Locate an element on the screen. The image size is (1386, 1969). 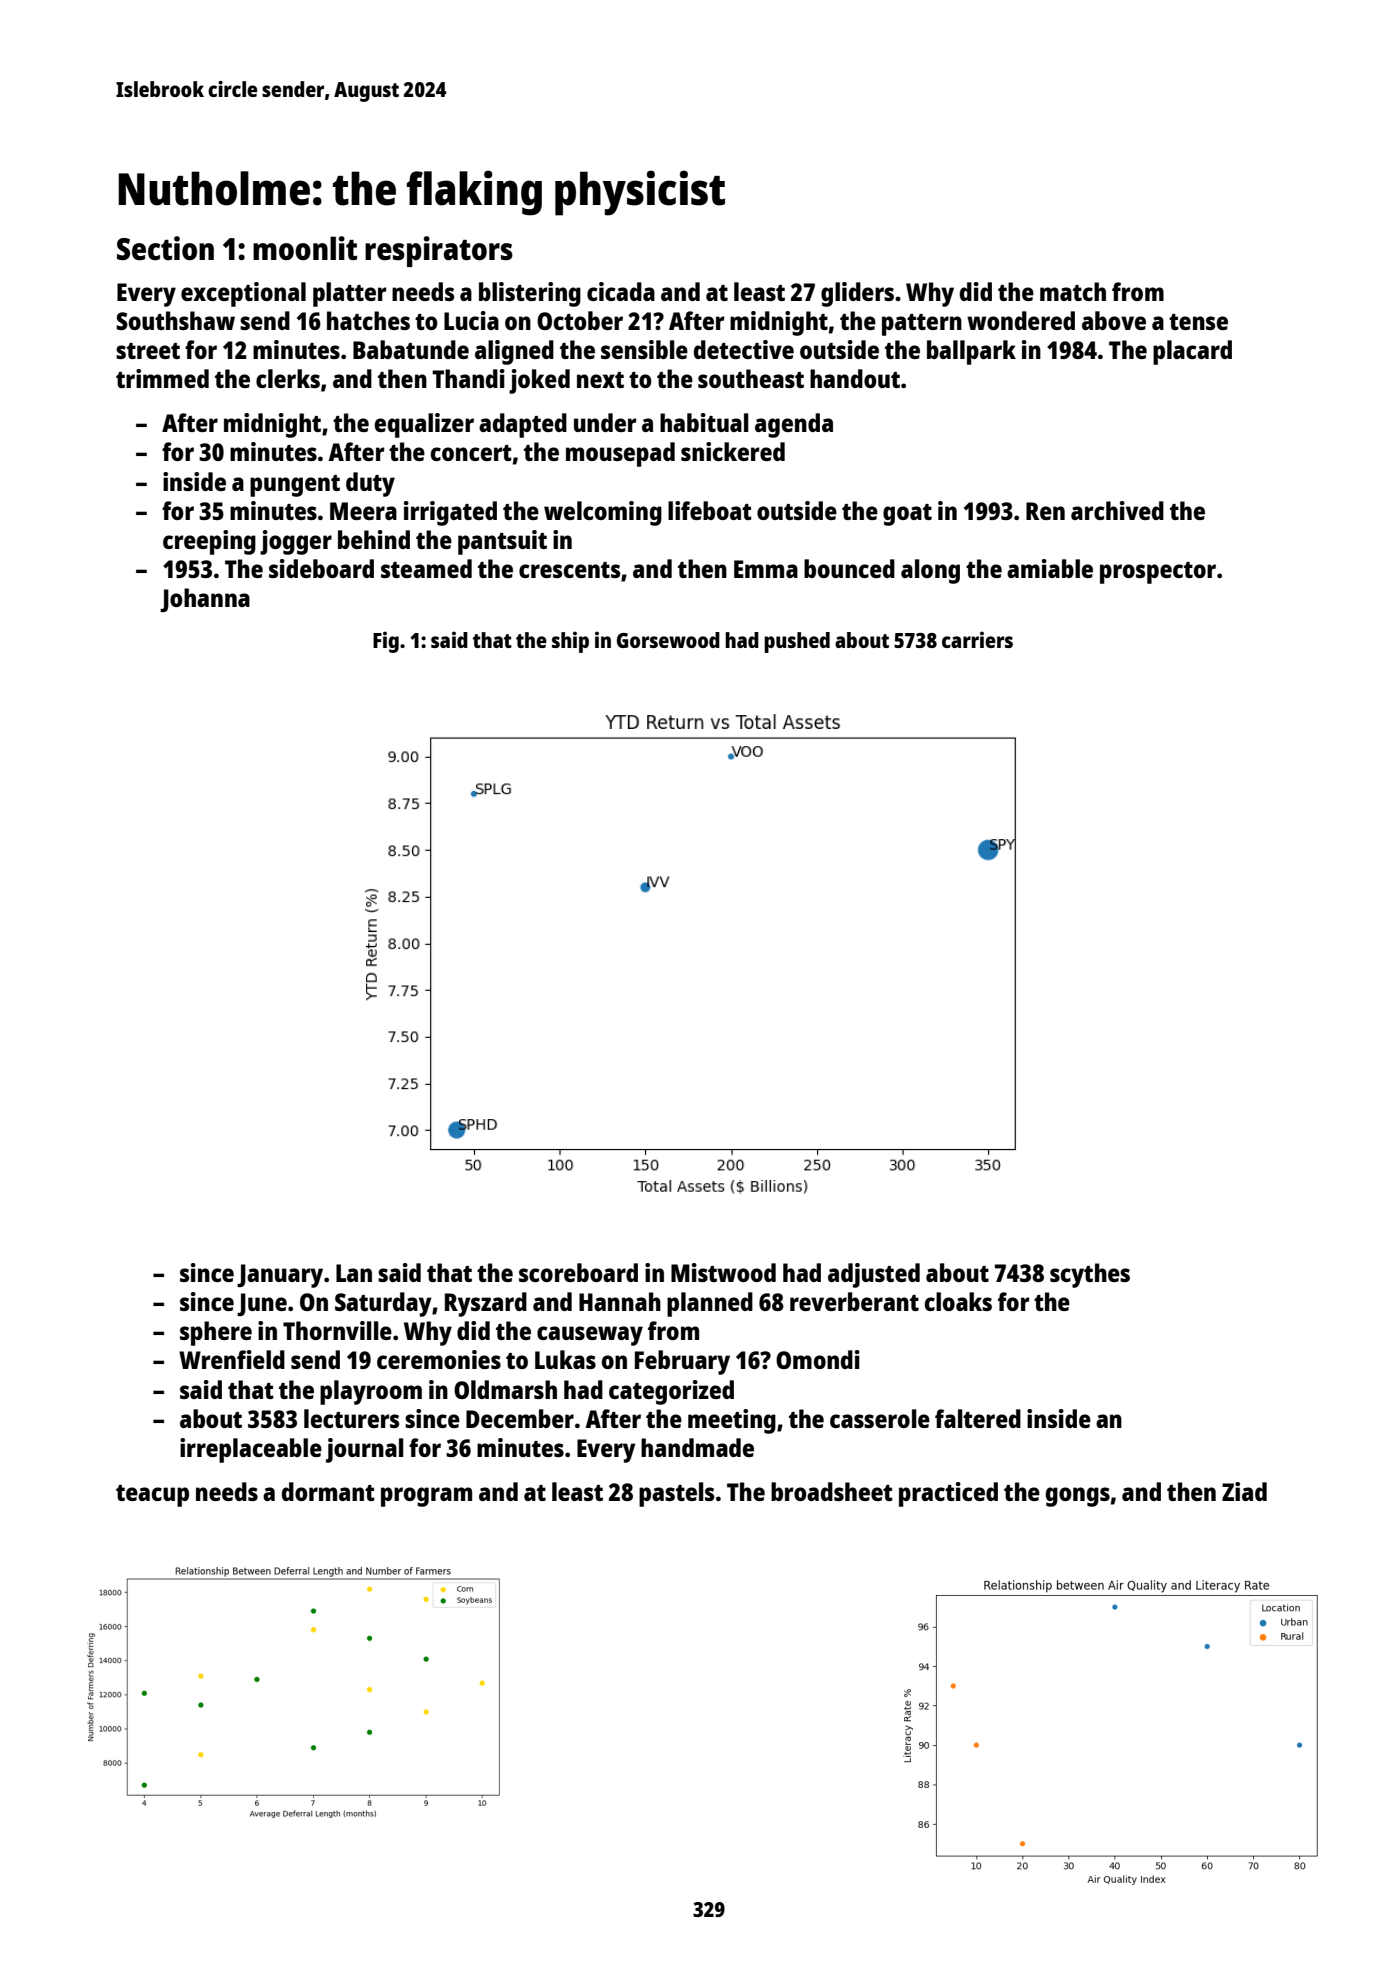
scoreboard is located at coordinates (578, 1272).
